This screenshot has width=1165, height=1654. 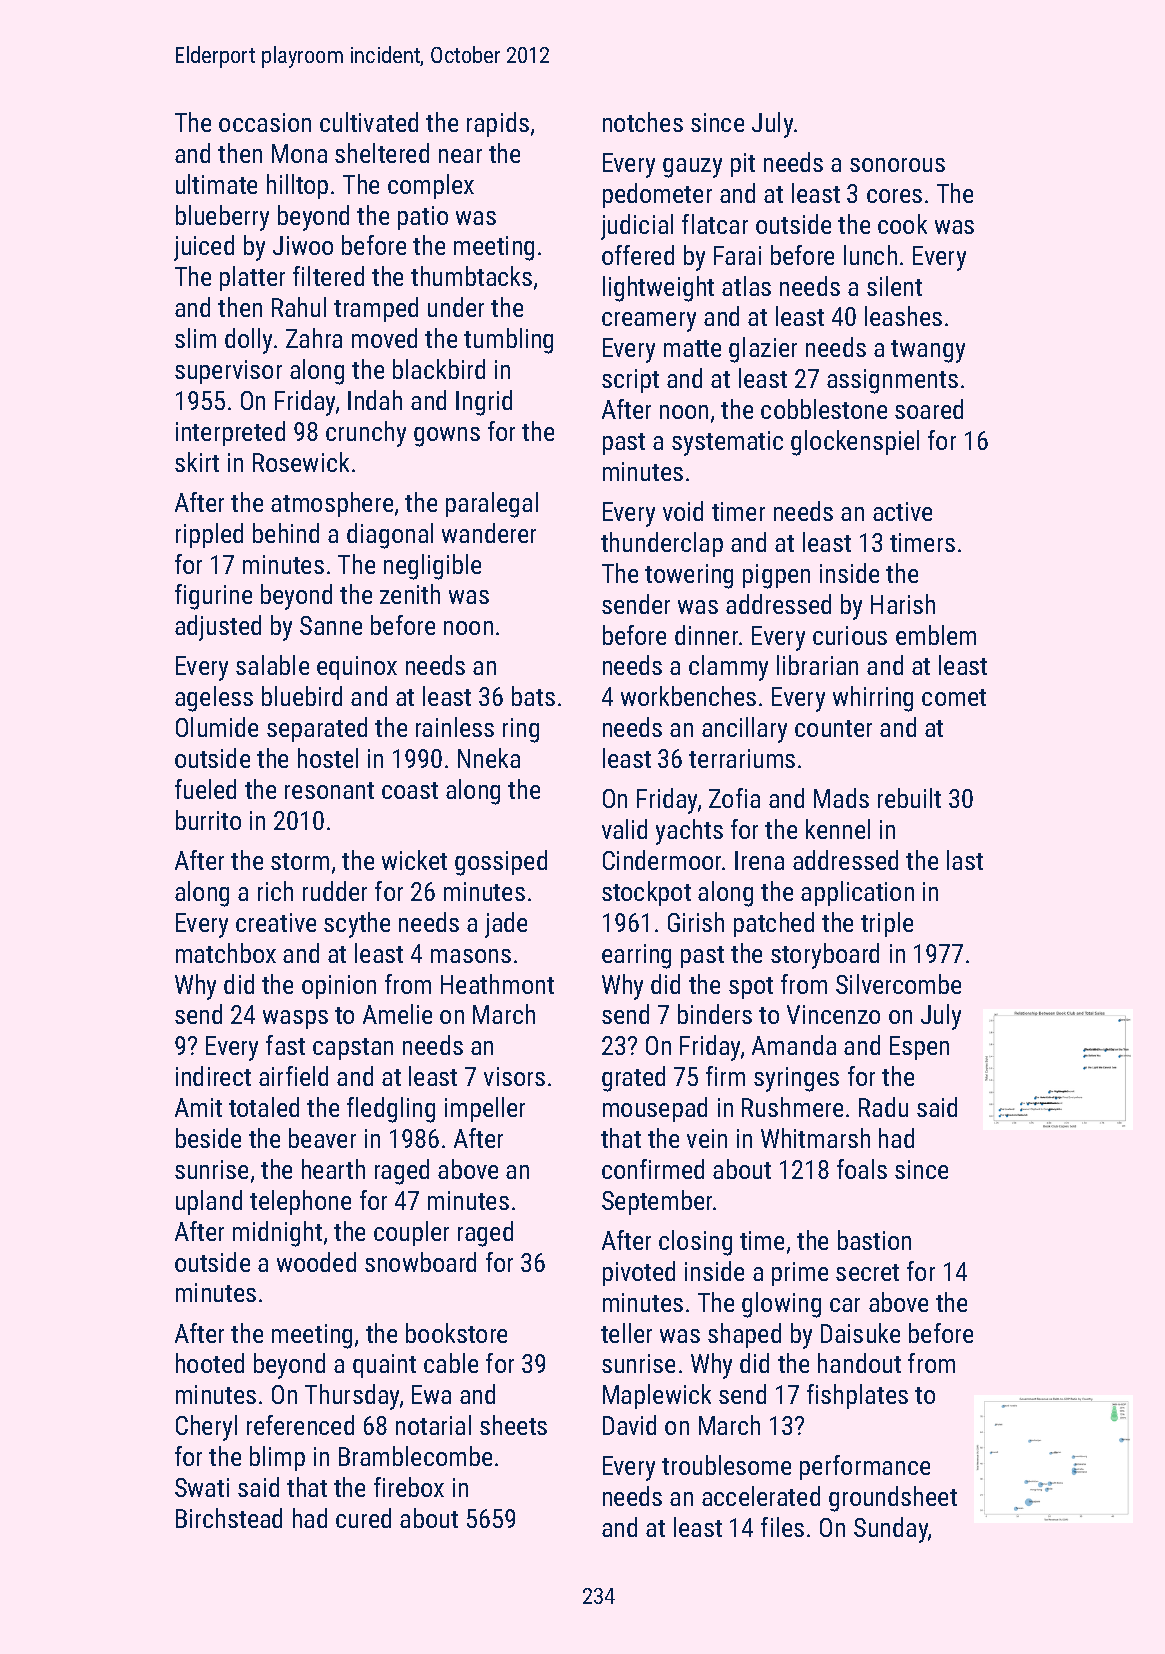 What do you see at coordinates (484, 403) in the screenshot?
I see `Ingrid` at bounding box center [484, 403].
